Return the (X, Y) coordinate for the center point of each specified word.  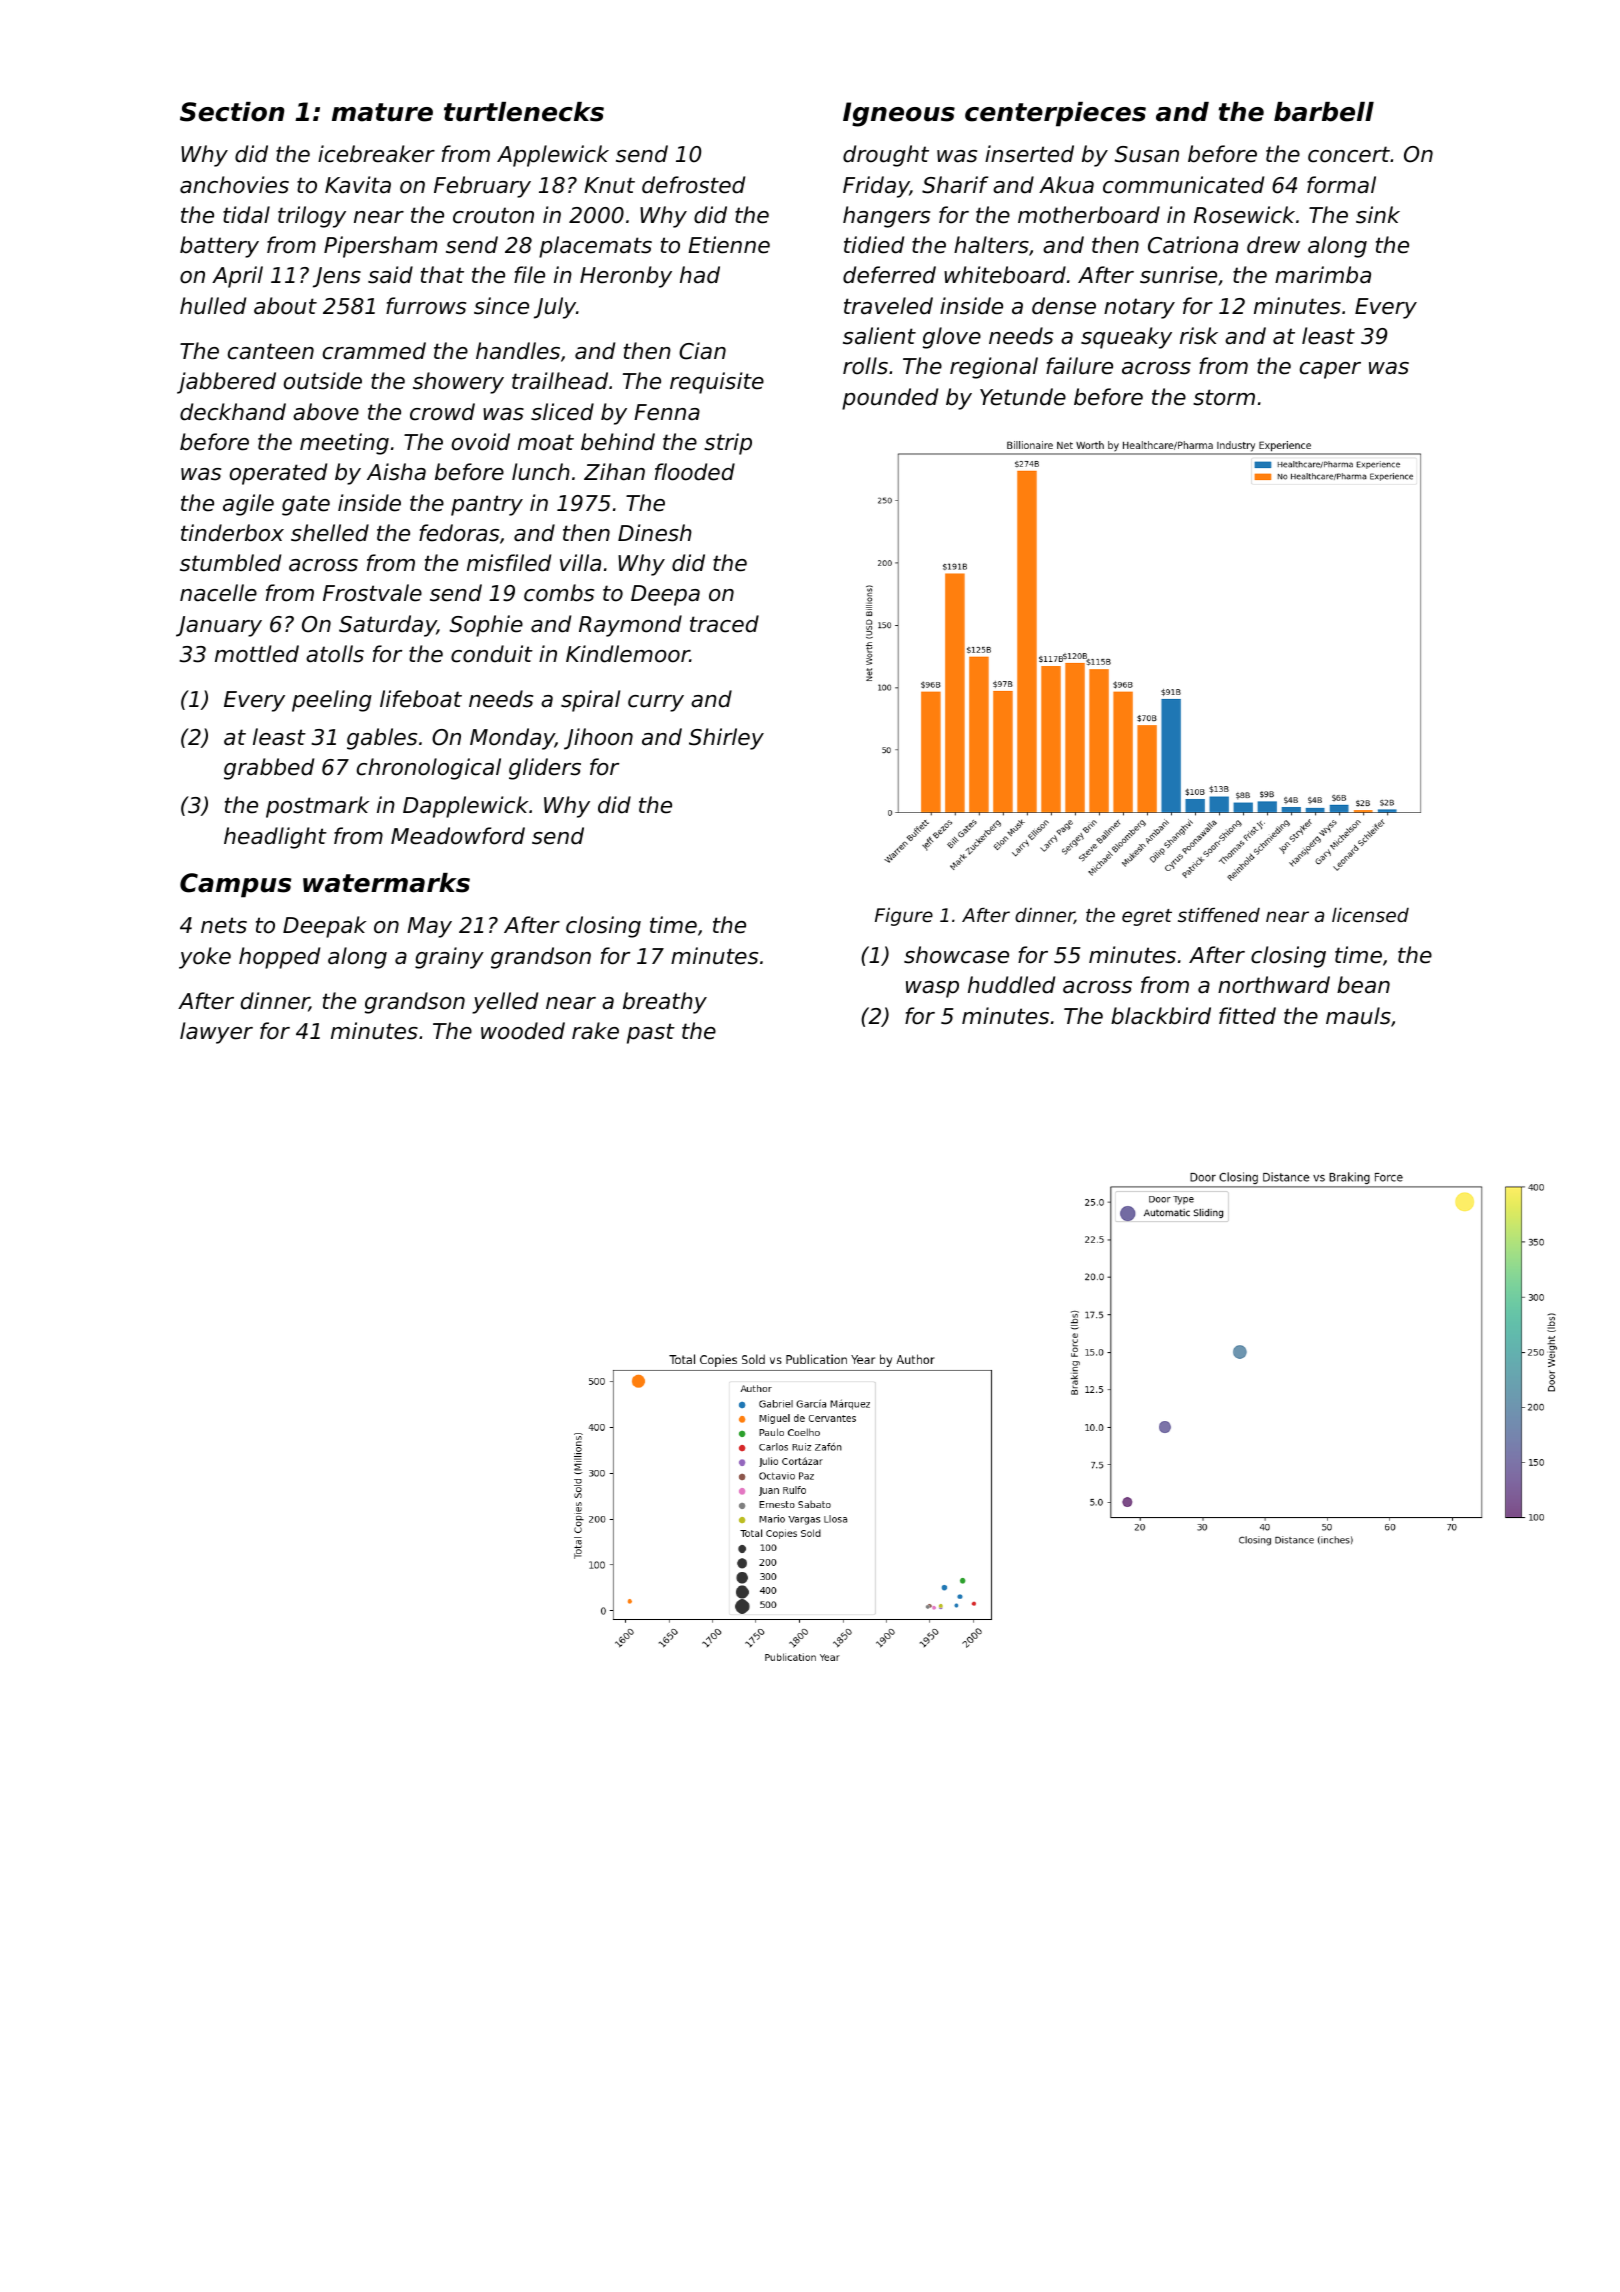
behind (618, 442)
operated (278, 474)
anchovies (234, 185)
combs (559, 593)
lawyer (216, 1033)
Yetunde (1023, 397)
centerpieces (1055, 114)
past (651, 1033)
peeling (332, 701)
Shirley (726, 739)
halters (991, 245)
